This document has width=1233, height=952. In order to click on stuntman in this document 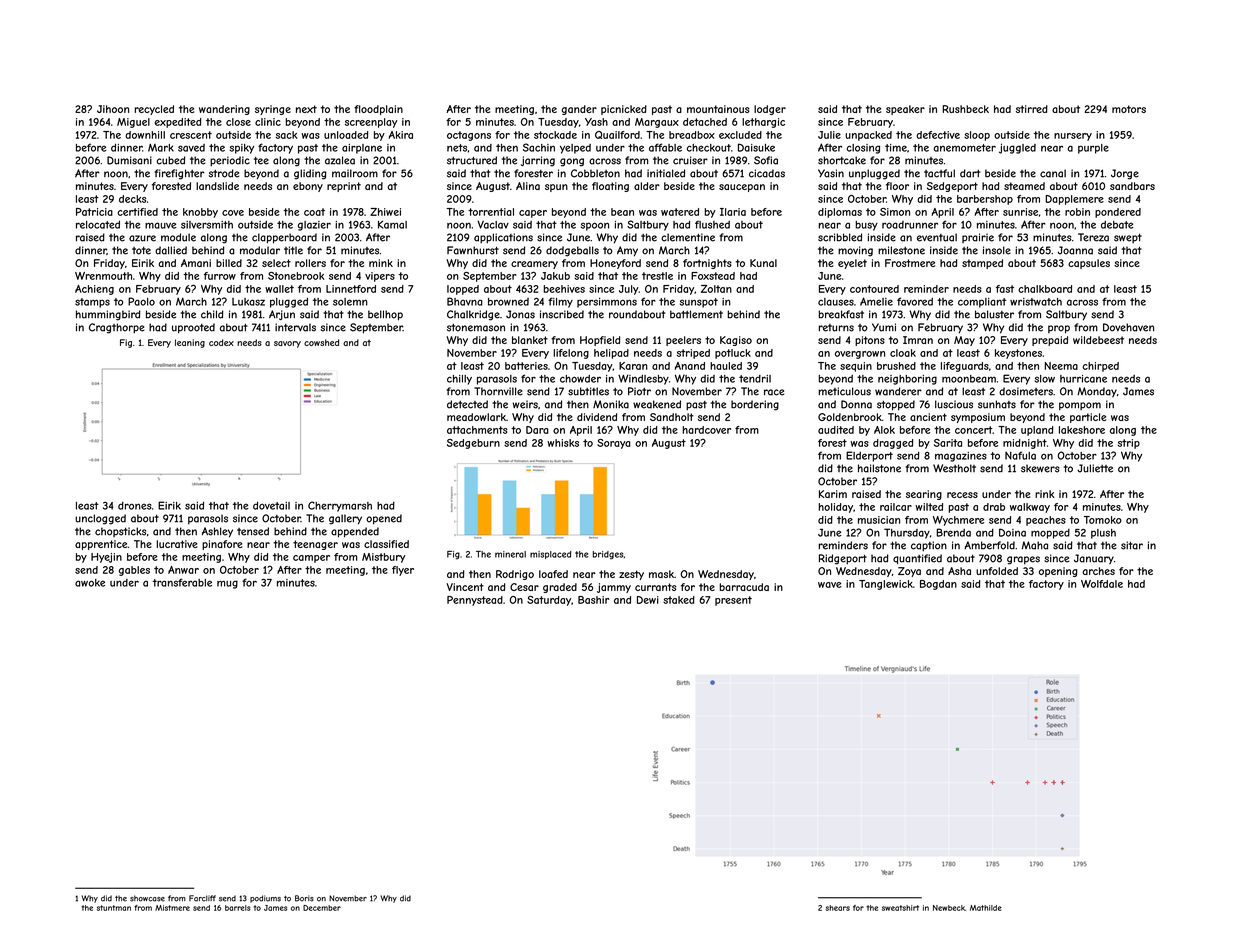, I will do `click(114, 908)`.
